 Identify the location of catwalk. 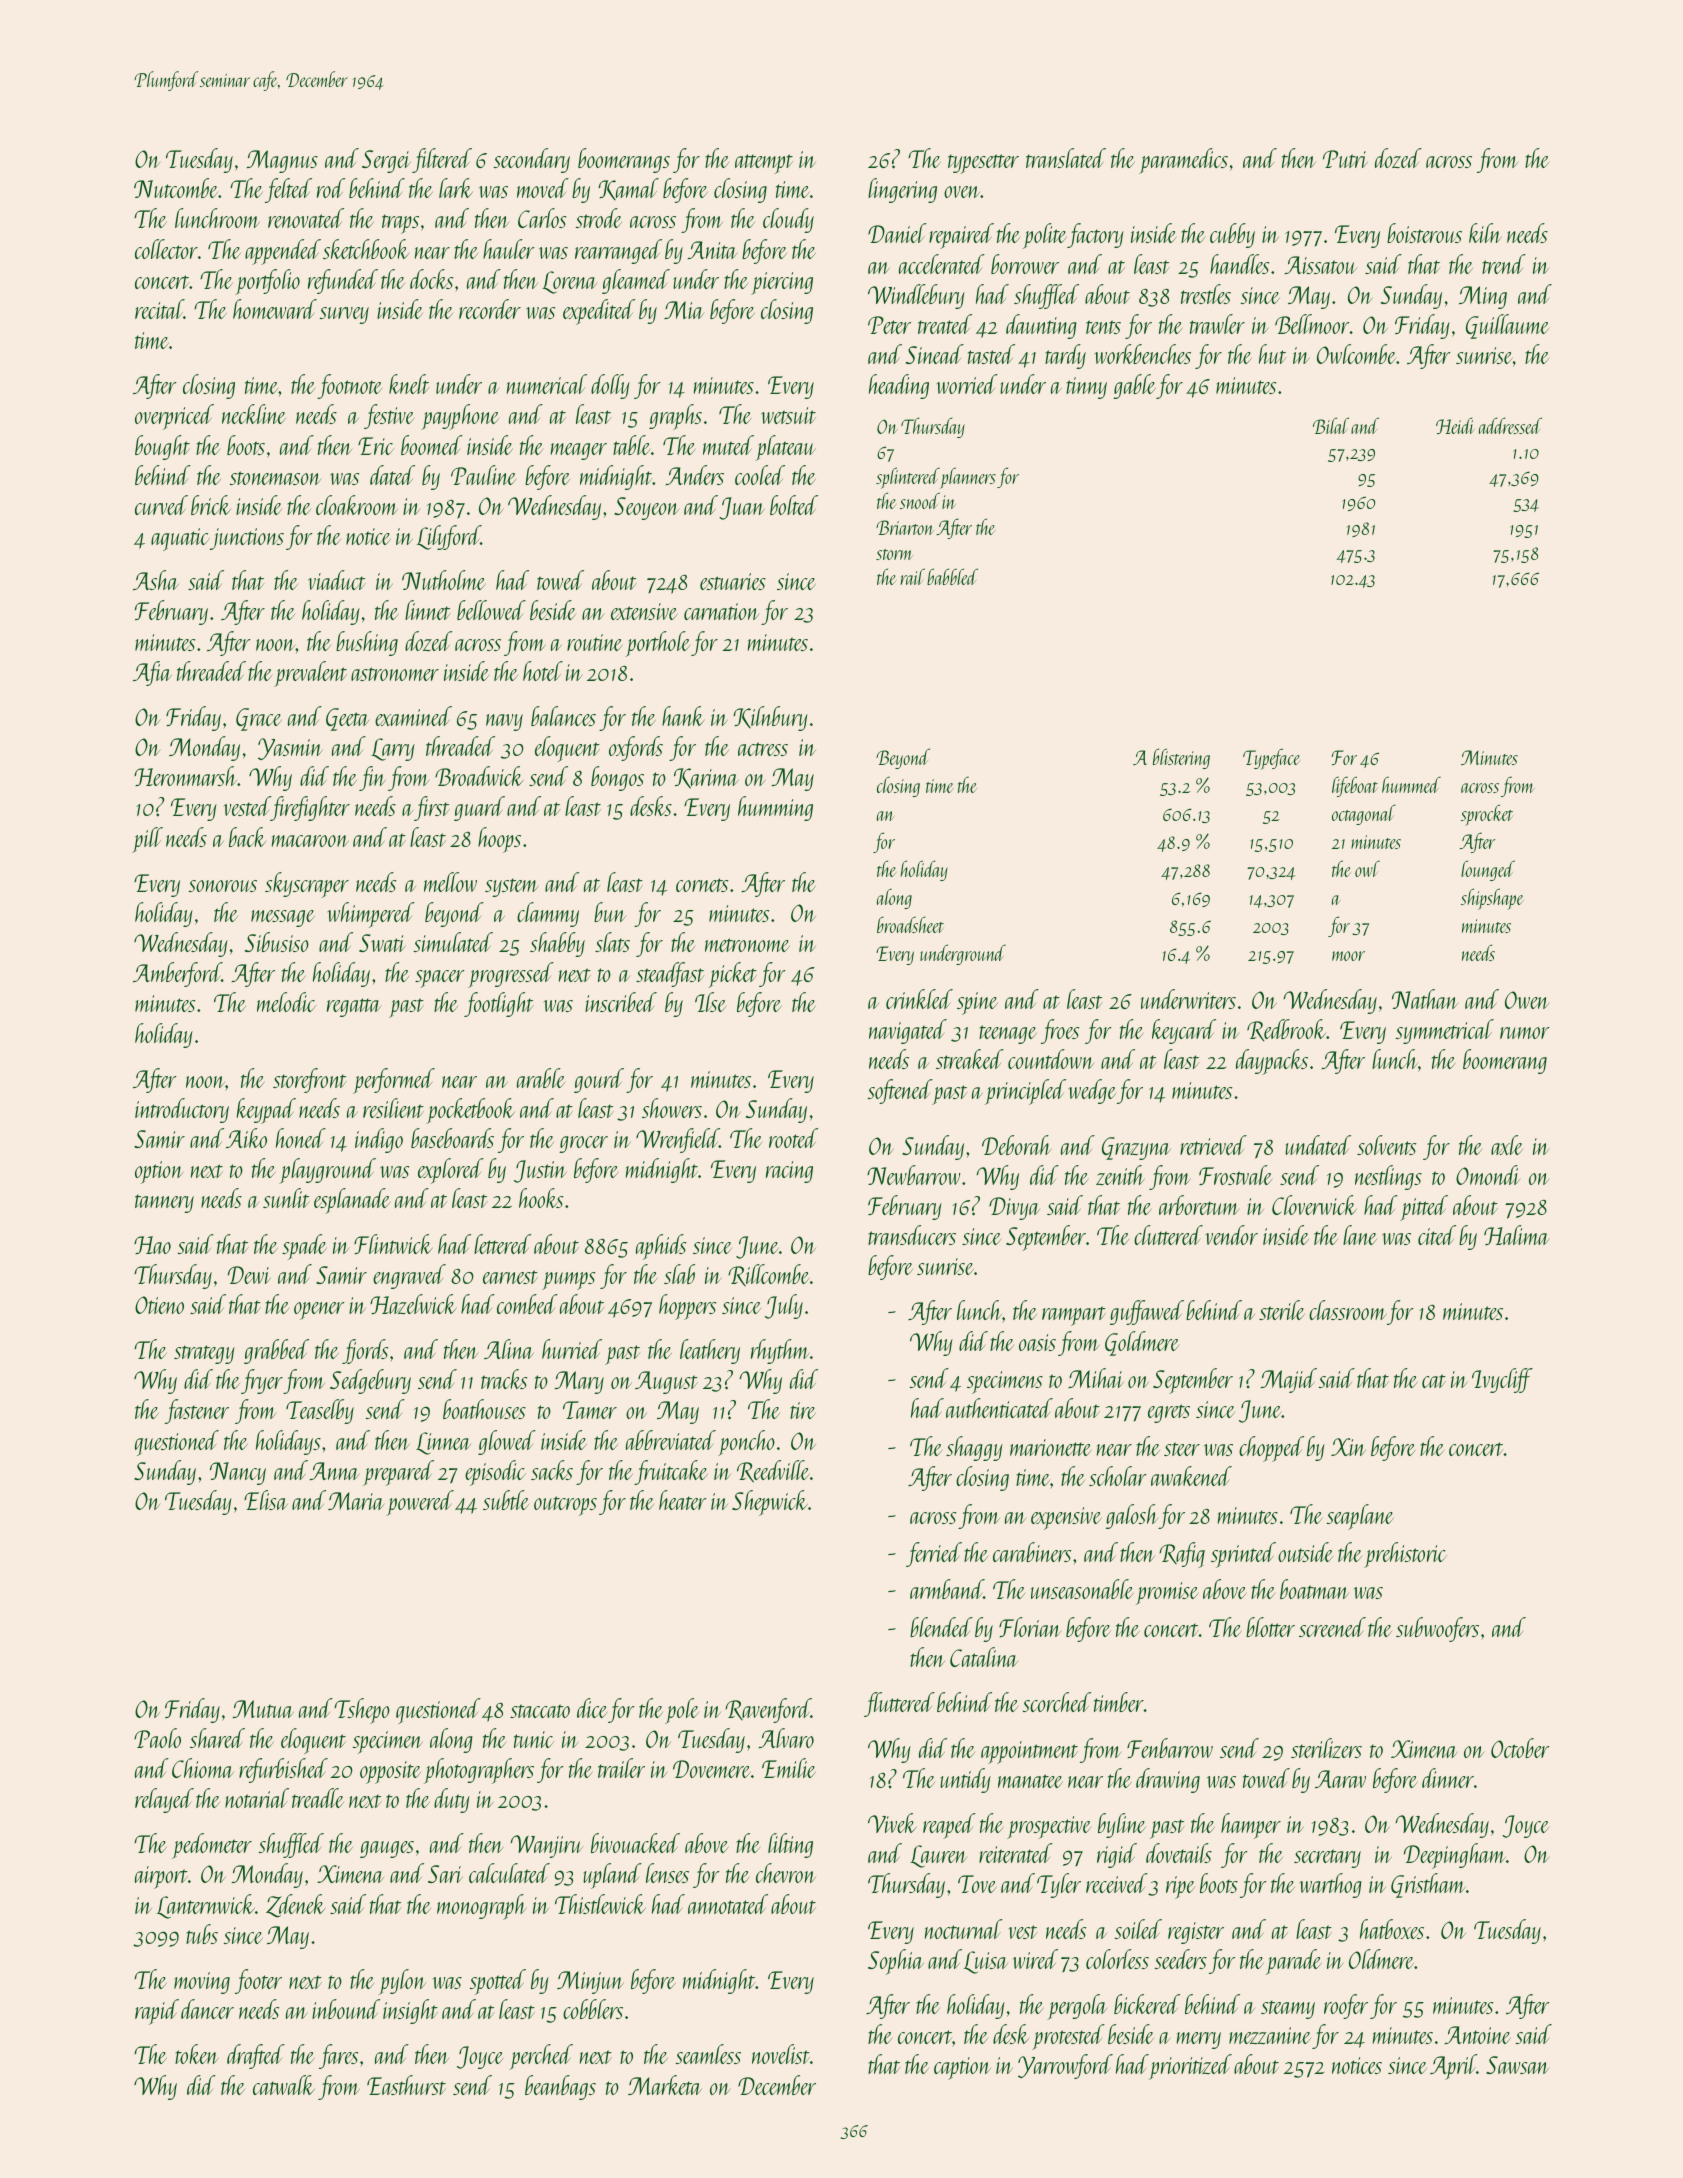
(284, 2085).
